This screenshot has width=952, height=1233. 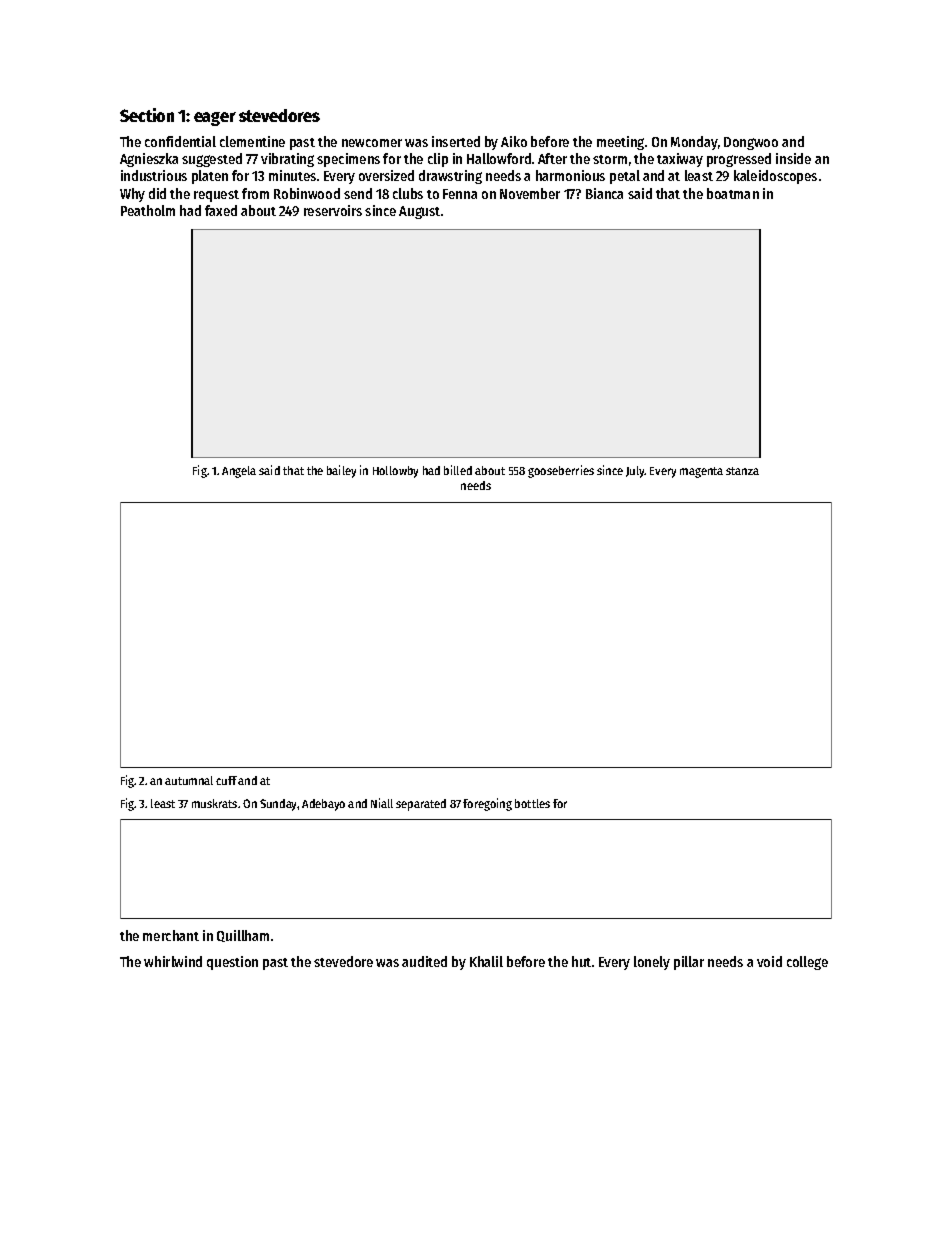 What do you see at coordinates (458, 470) in the screenshot?
I see `billed` at bounding box center [458, 470].
